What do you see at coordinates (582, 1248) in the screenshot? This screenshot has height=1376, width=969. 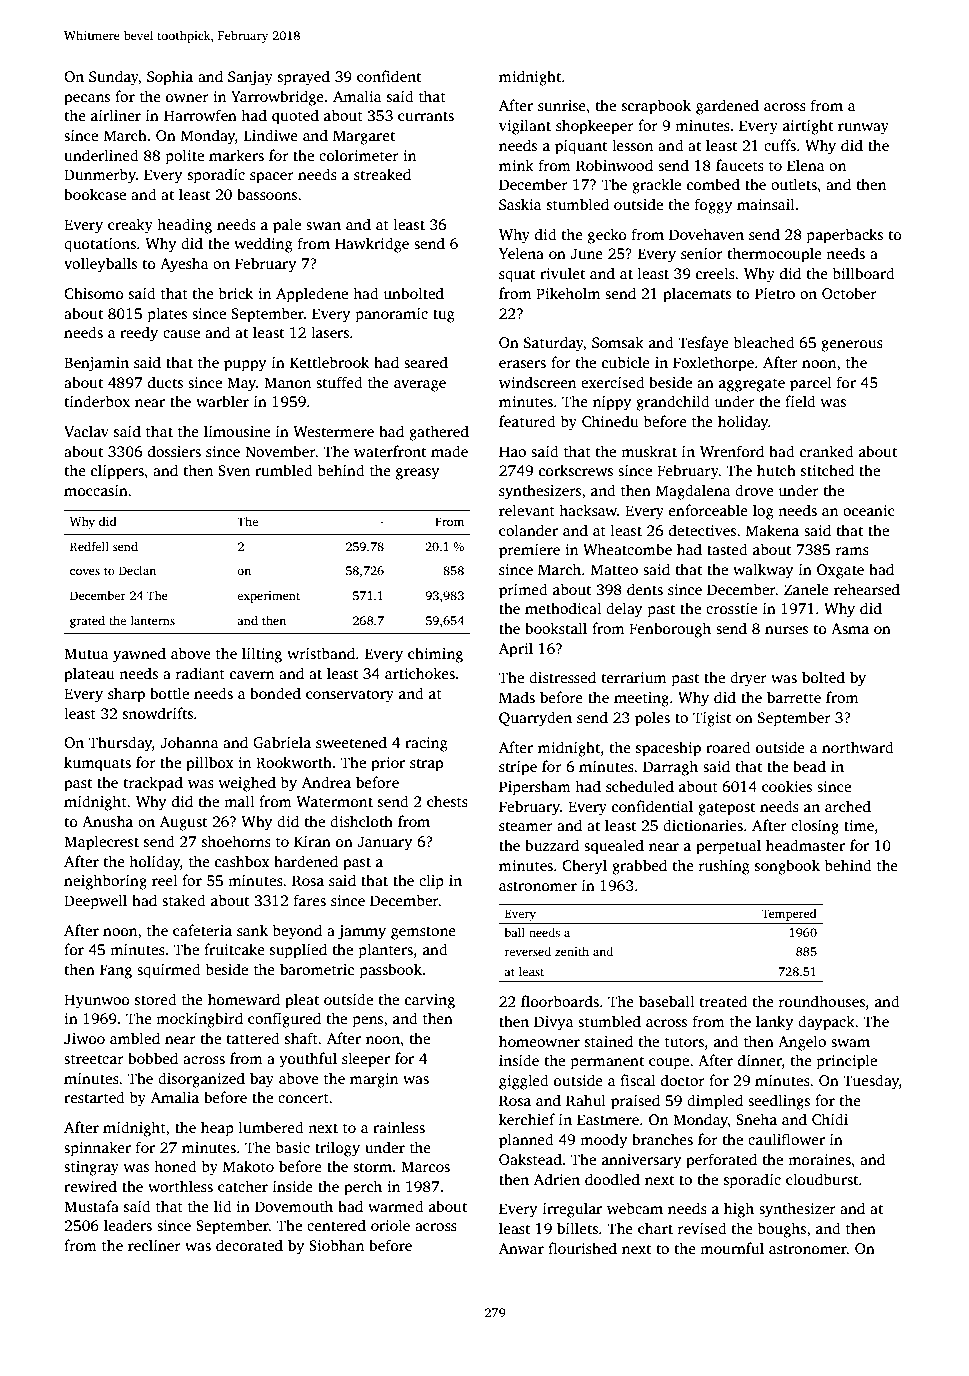 I see `flourished` at bounding box center [582, 1248].
